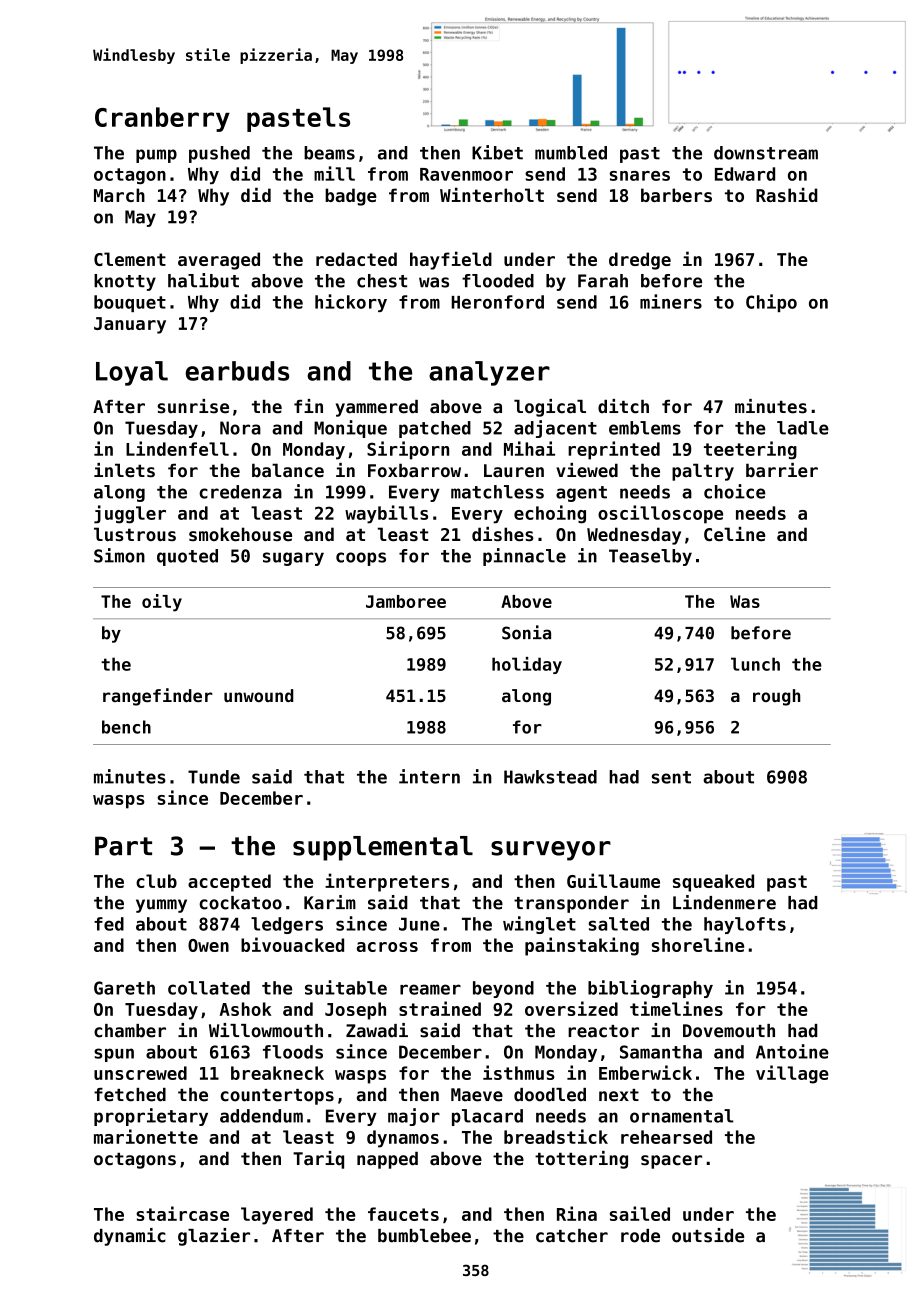 Image resolution: width=924 pixels, height=1308 pixels. Describe the element at coordinates (771, 303) in the screenshot. I see `Chipo` at that location.
